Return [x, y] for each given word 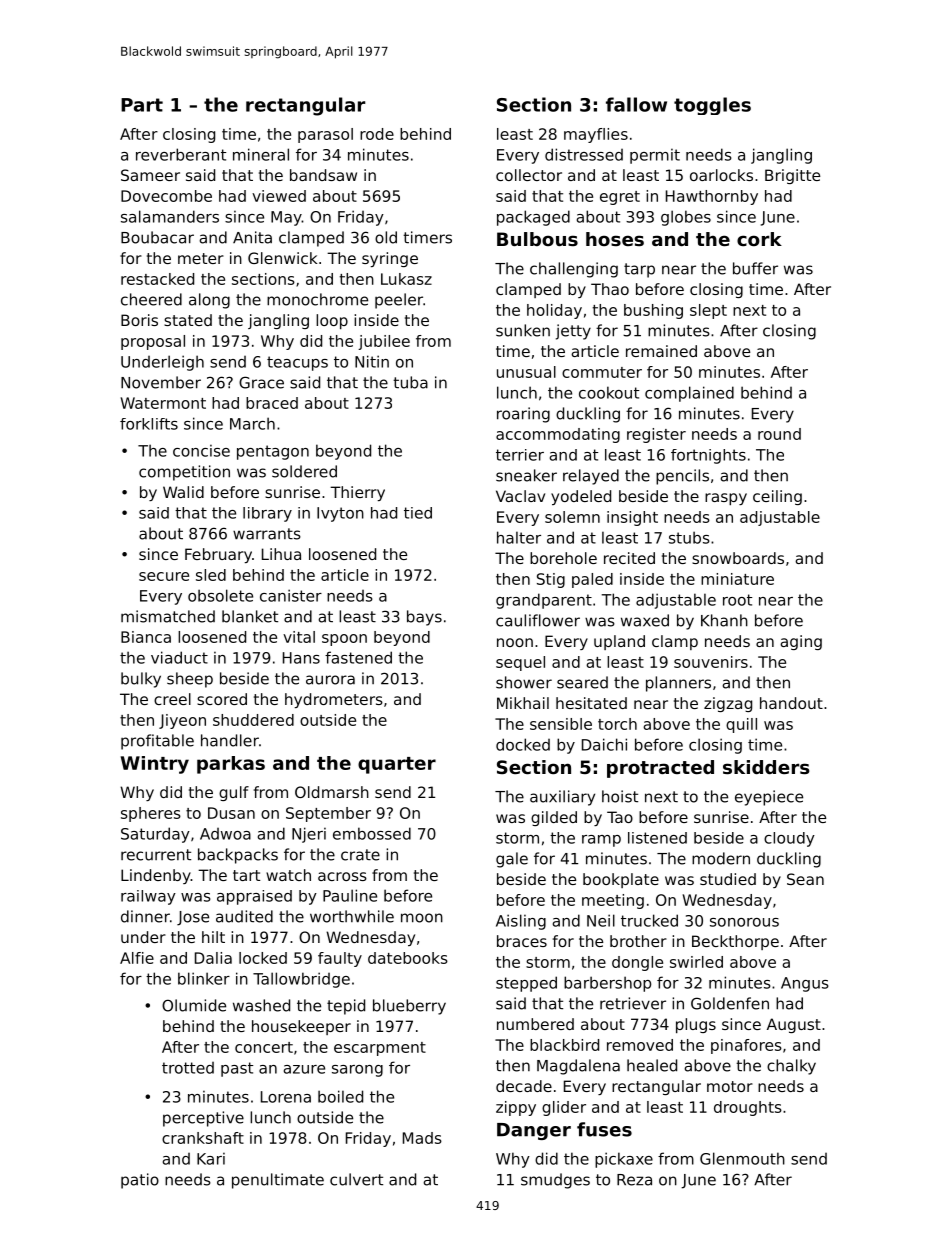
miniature [737, 579]
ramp [601, 841]
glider [564, 1108]
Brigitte [792, 176]
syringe [390, 259]
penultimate [278, 1181]
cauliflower [538, 620]
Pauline [350, 895]
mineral [261, 154]
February [218, 555]
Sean [805, 879]
